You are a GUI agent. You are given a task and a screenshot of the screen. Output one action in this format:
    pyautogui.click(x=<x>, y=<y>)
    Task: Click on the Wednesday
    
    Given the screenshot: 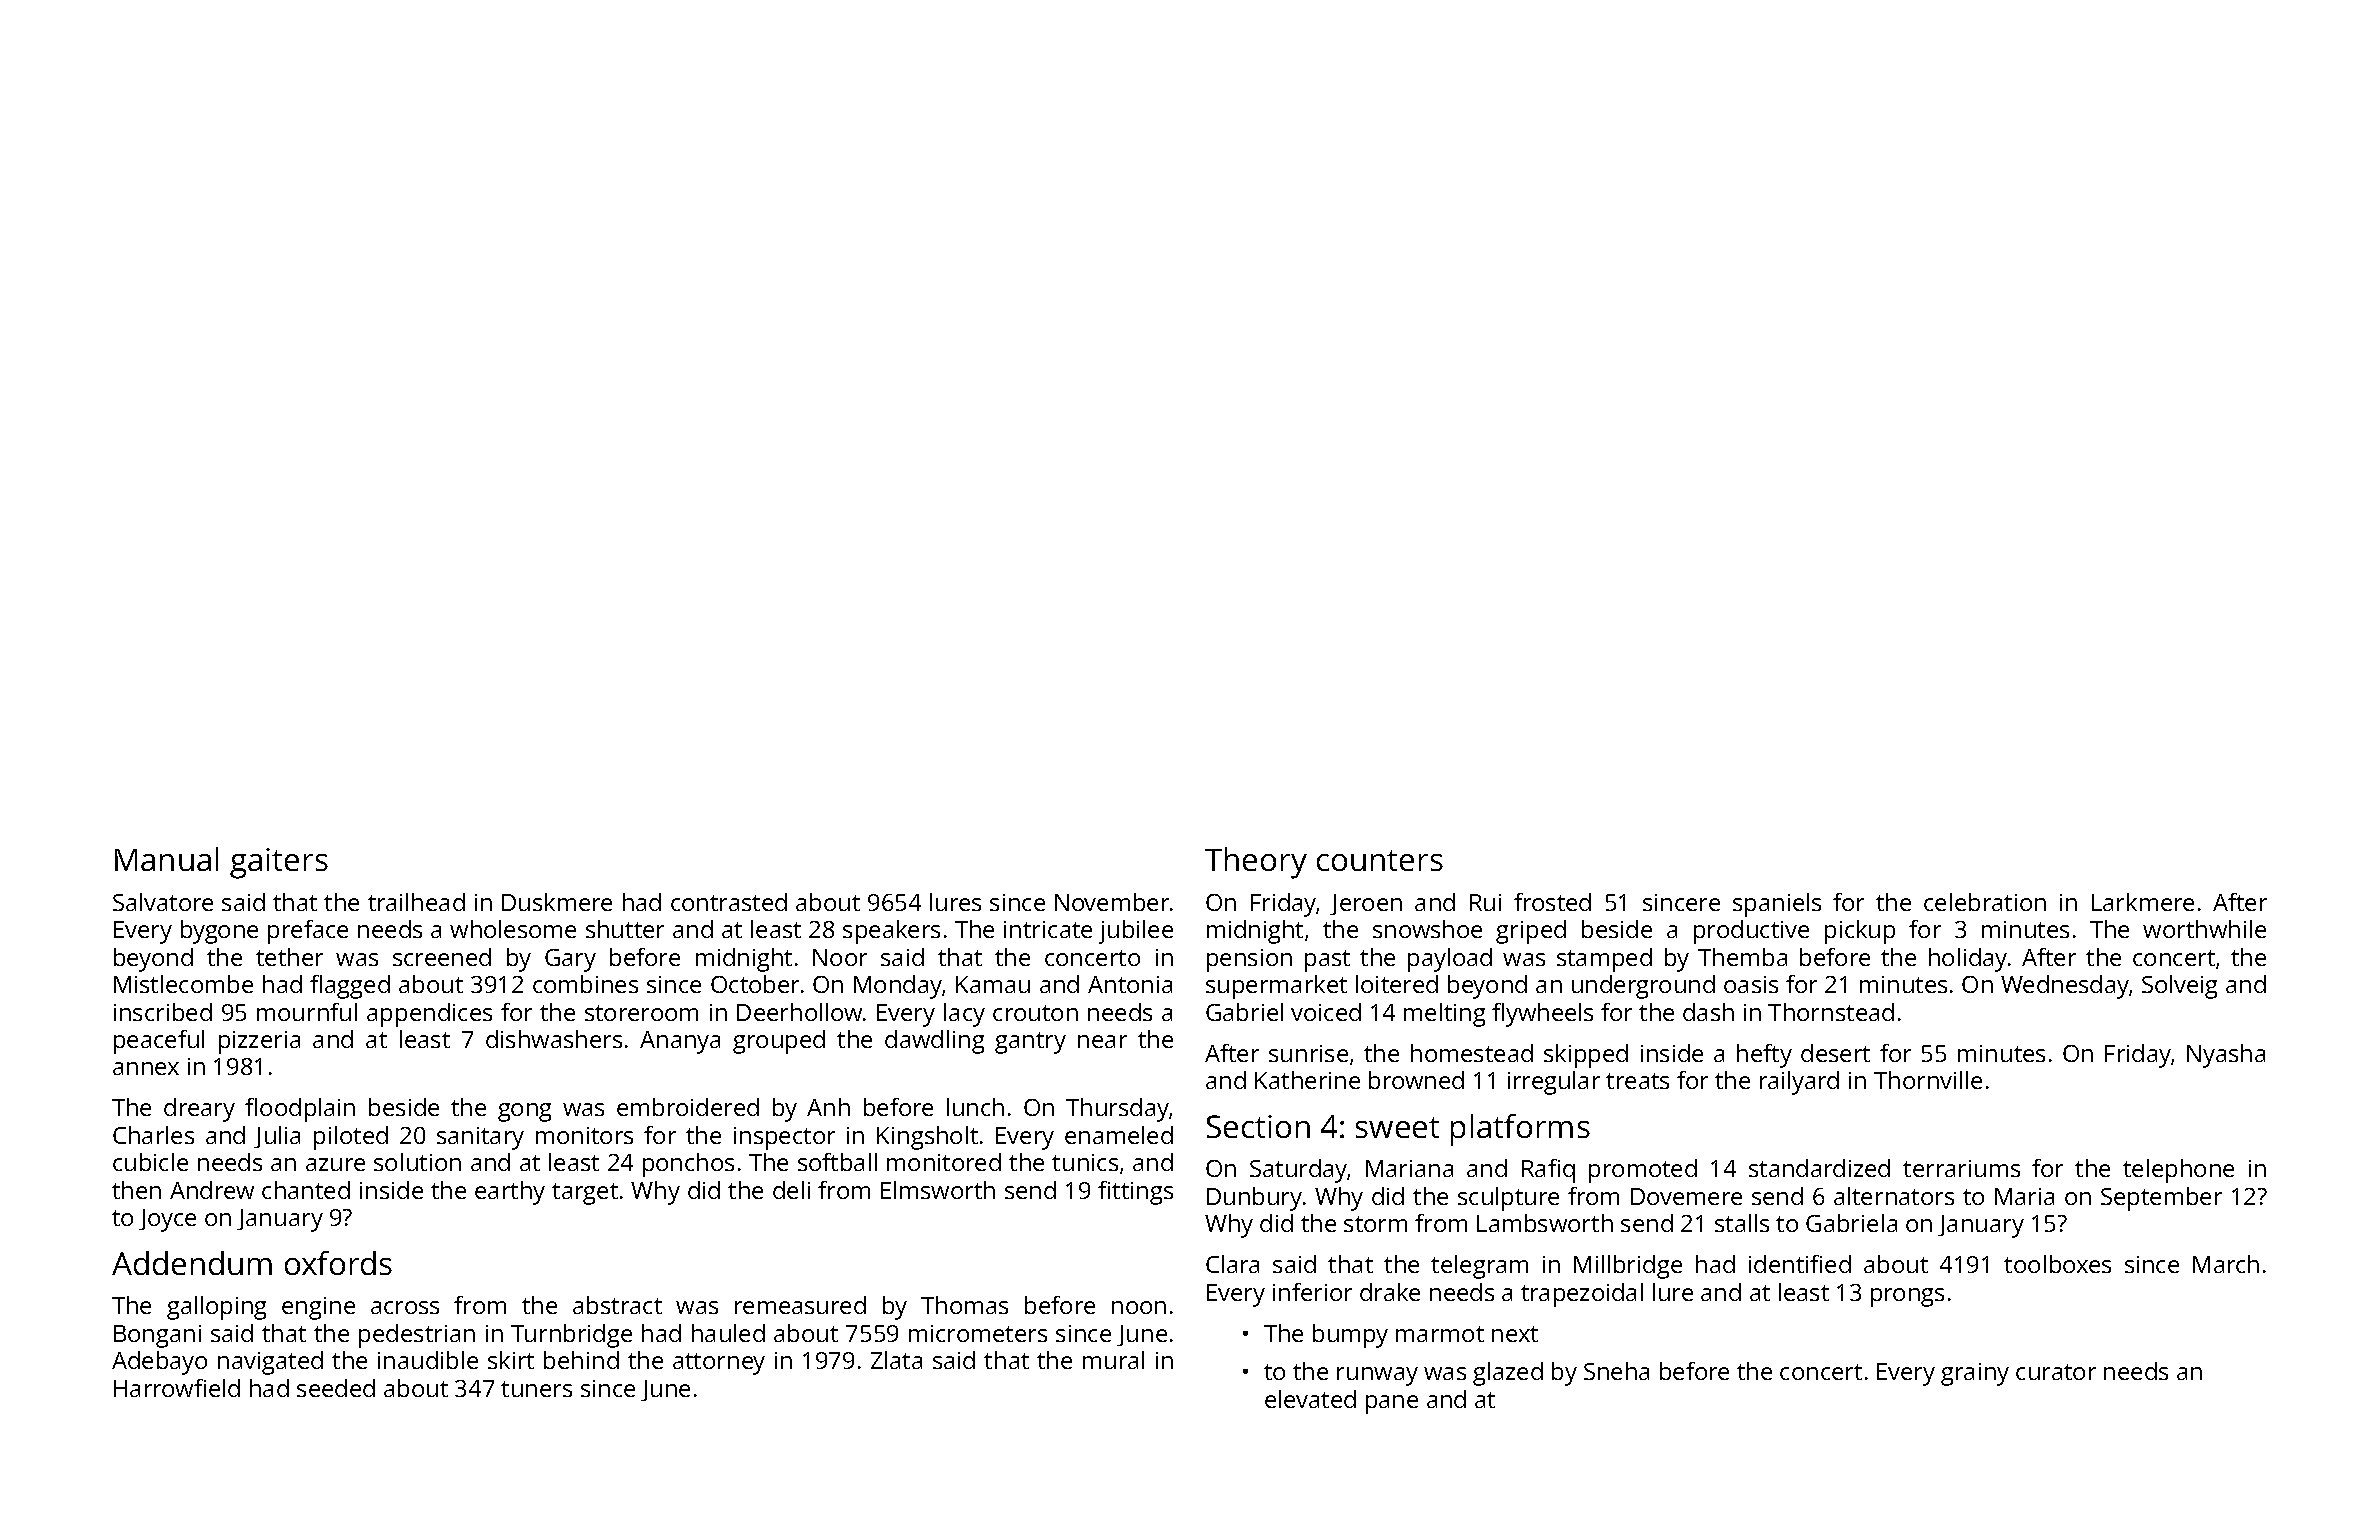 What is the action you would take?
    pyautogui.click(x=2065, y=987)
